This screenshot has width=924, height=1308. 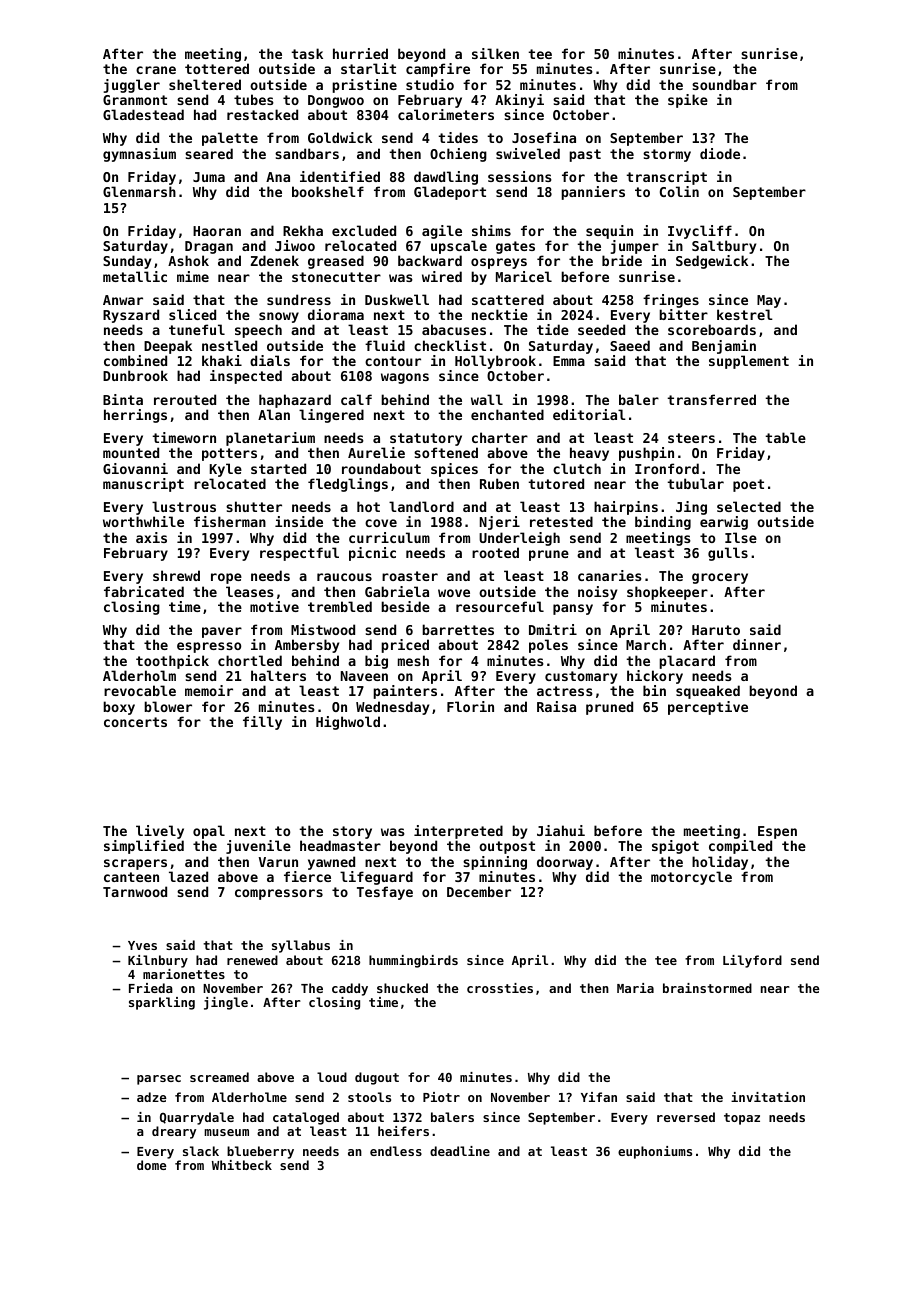 I want to click on Granmont, so click(x=135, y=100).
